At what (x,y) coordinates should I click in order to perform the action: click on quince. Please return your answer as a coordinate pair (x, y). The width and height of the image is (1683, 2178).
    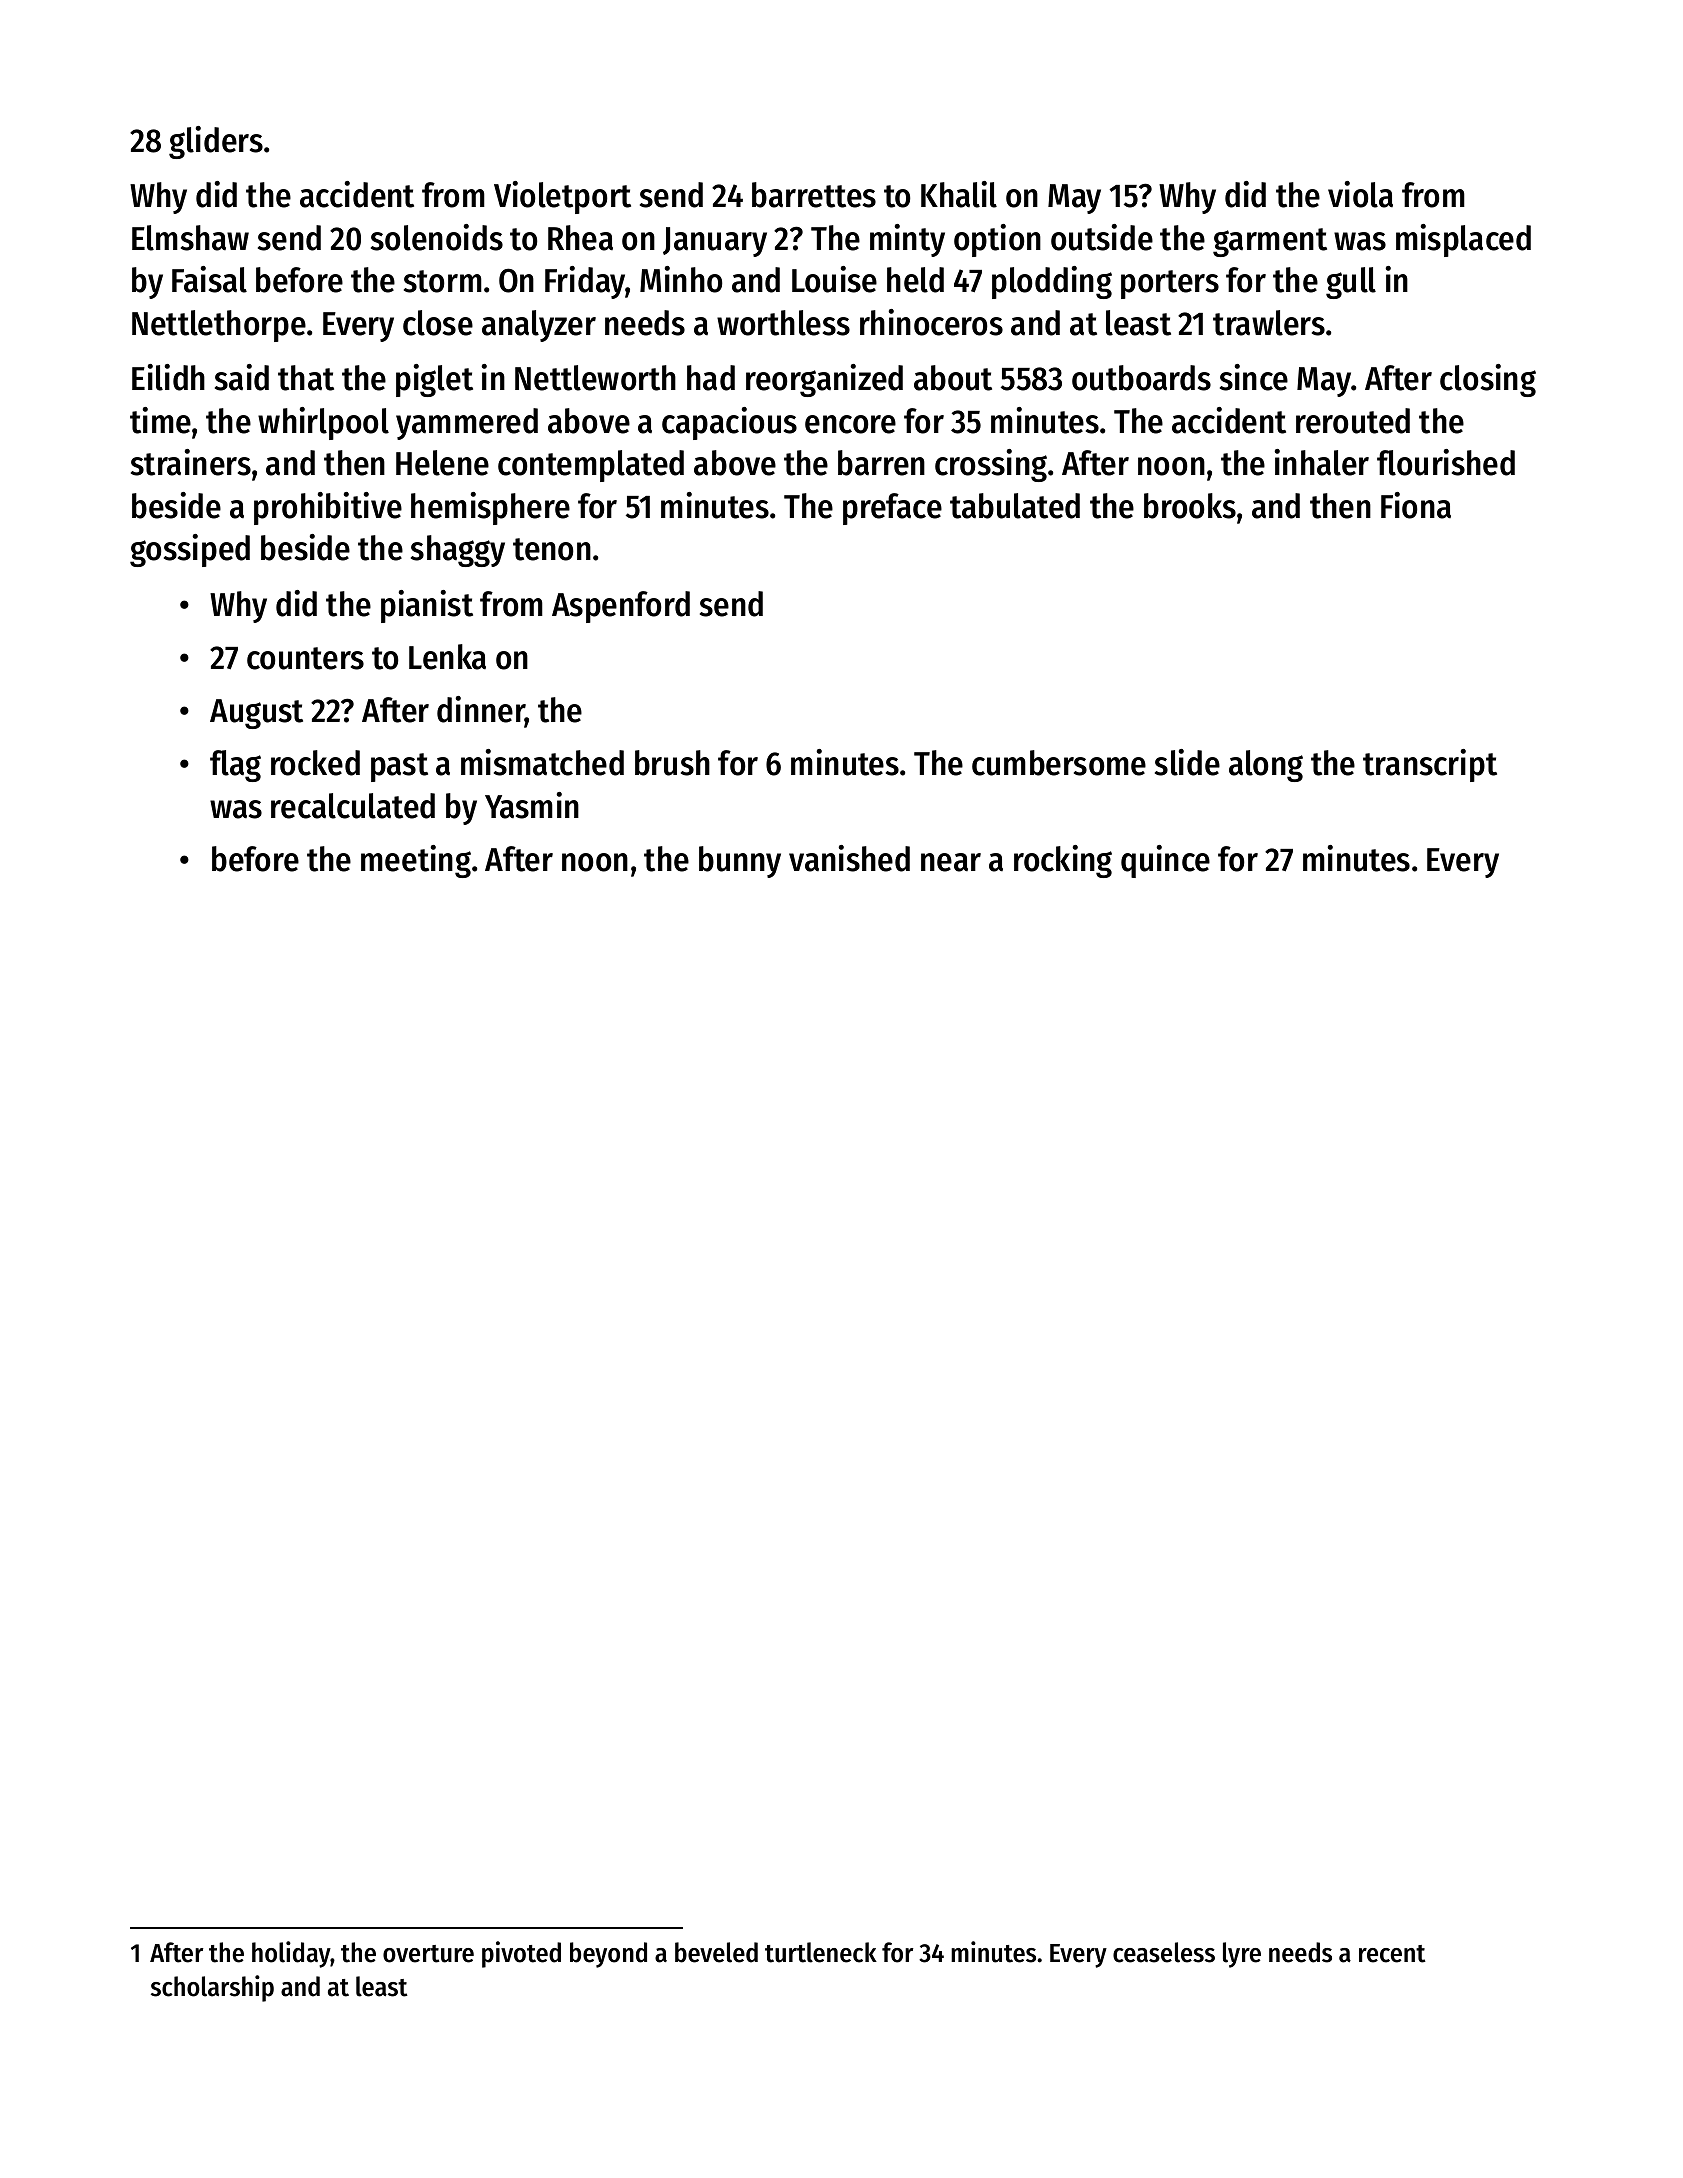
    Looking at the image, I should click on (1165, 861).
